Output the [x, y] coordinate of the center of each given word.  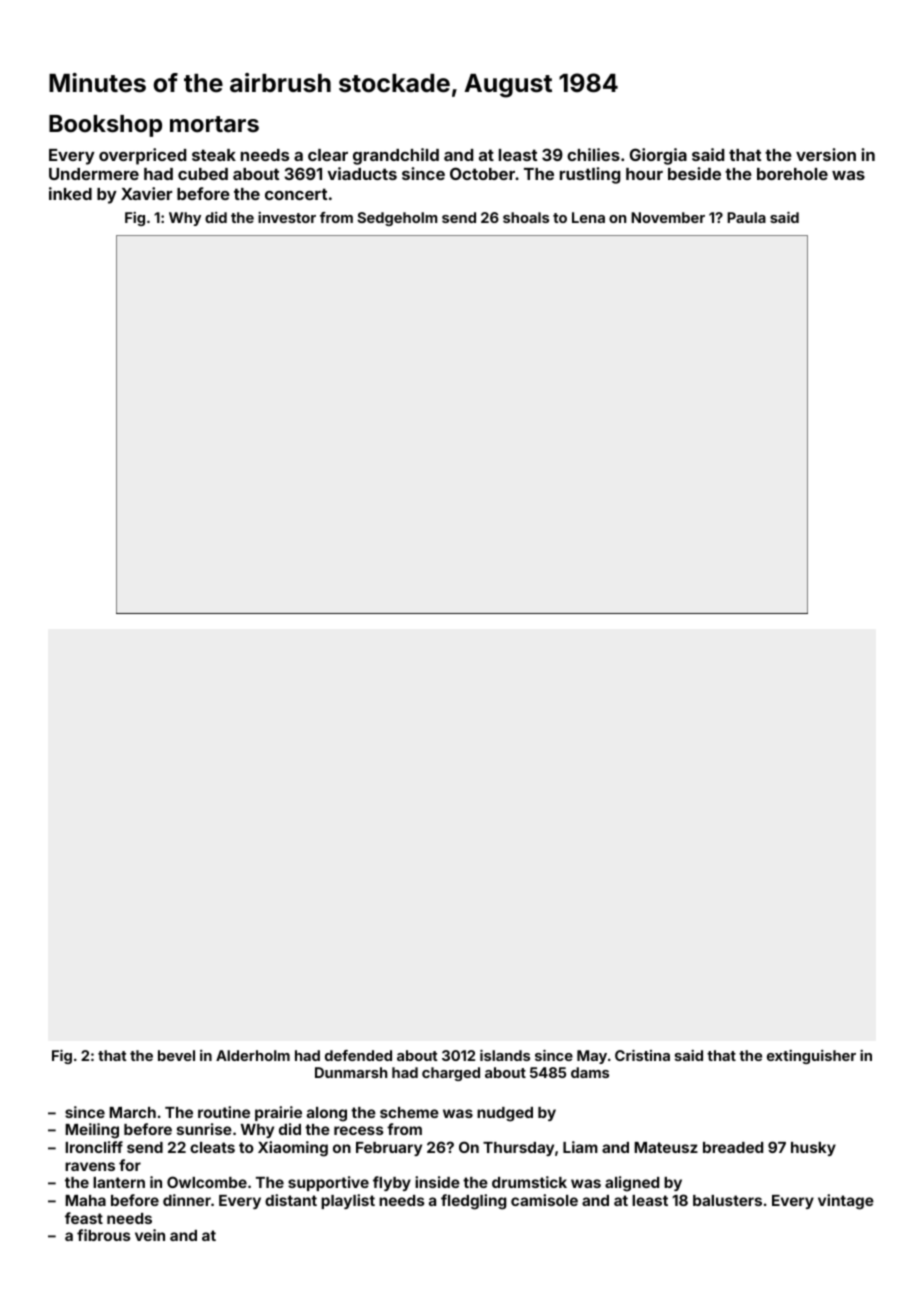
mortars [214, 124]
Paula [746, 217]
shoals [526, 217]
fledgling [474, 1202]
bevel [176, 1055]
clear [328, 155]
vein [150, 1235]
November [668, 217]
